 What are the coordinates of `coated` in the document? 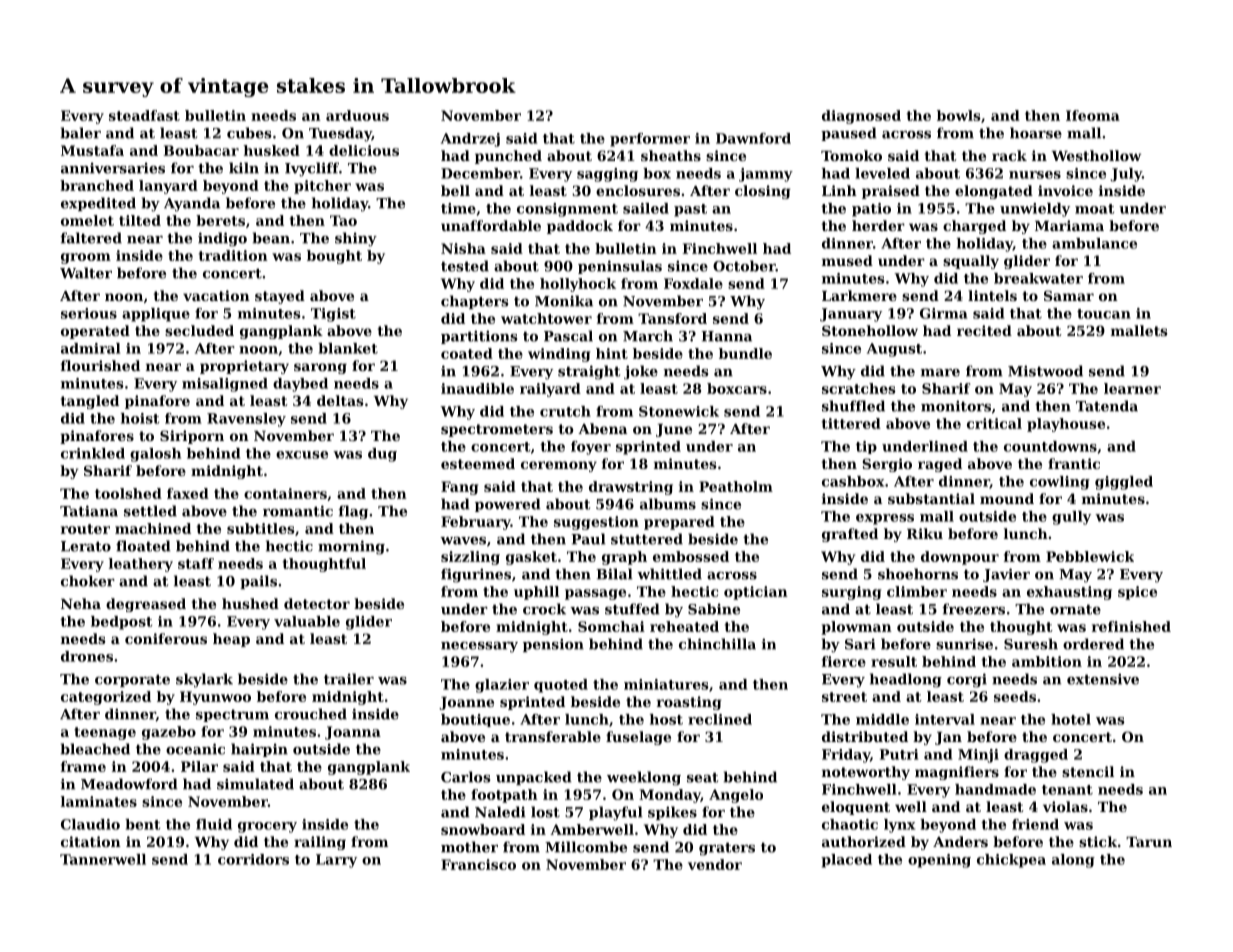 It's located at (467, 353).
